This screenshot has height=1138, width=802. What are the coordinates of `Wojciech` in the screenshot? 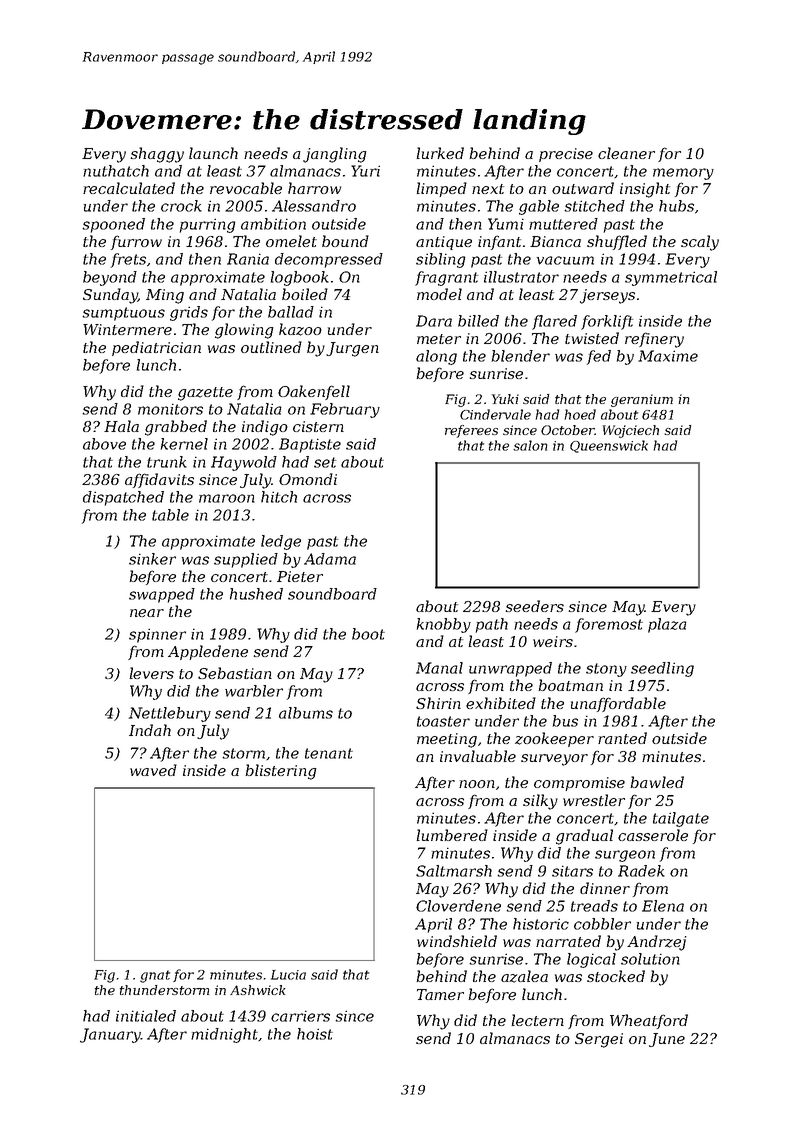 It's located at (631, 431).
